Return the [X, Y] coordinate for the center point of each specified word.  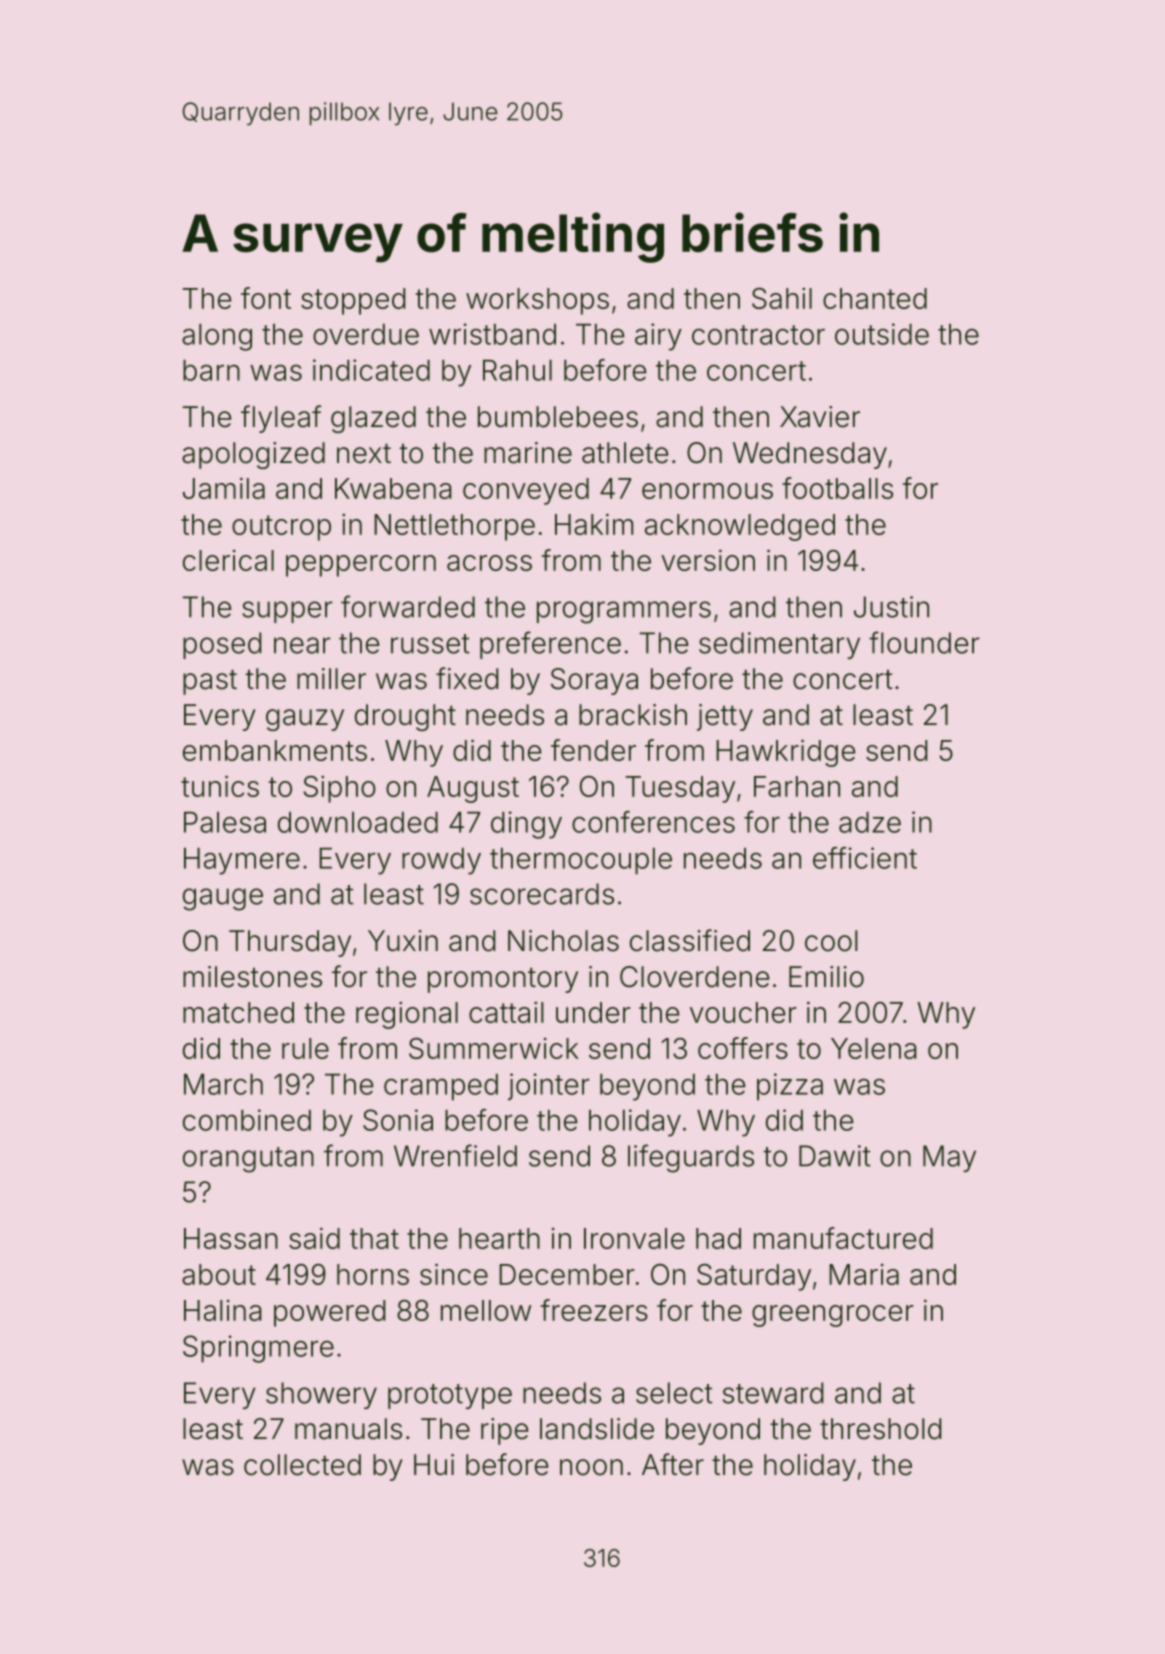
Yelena [874, 1048]
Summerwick [494, 1048]
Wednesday [810, 455]
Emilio [826, 977]
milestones [252, 977]
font [266, 298]
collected [302, 1465]
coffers [743, 1048]
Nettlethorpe [454, 527]
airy [658, 337]
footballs [837, 488]
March [223, 1084]
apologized [253, 455]
